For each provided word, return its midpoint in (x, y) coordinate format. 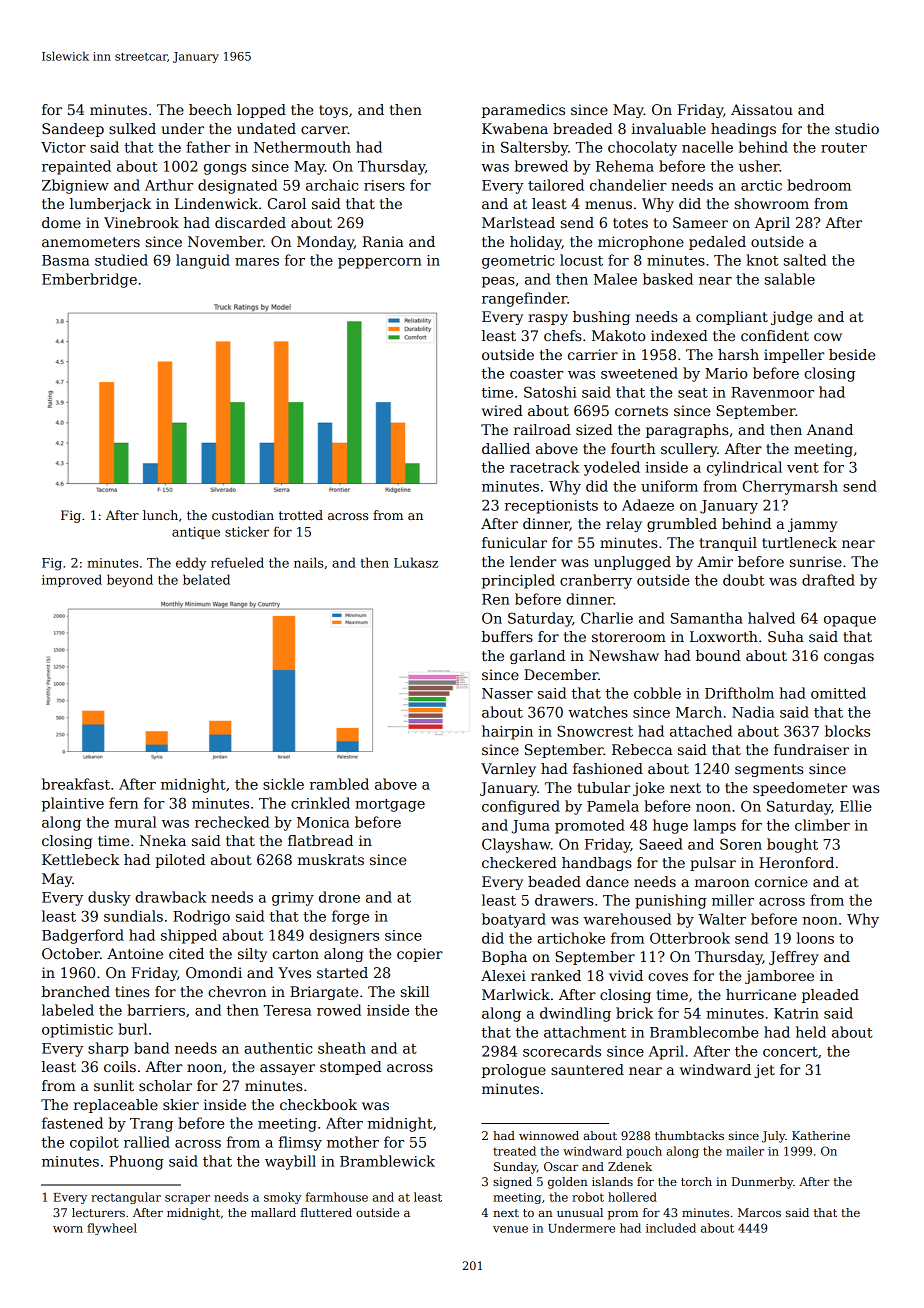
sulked (132, 128)
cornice (781, 881)
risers (384, 185)
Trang (151, 1125)
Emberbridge (89, 280)
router (844, 148)
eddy (191, 564)
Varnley (508, 770)
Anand (830, 429)
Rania (383, 241)
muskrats (331, 859)
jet (764, 1071)
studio (857, 128)
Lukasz (416, 562)
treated (514, 1151)
